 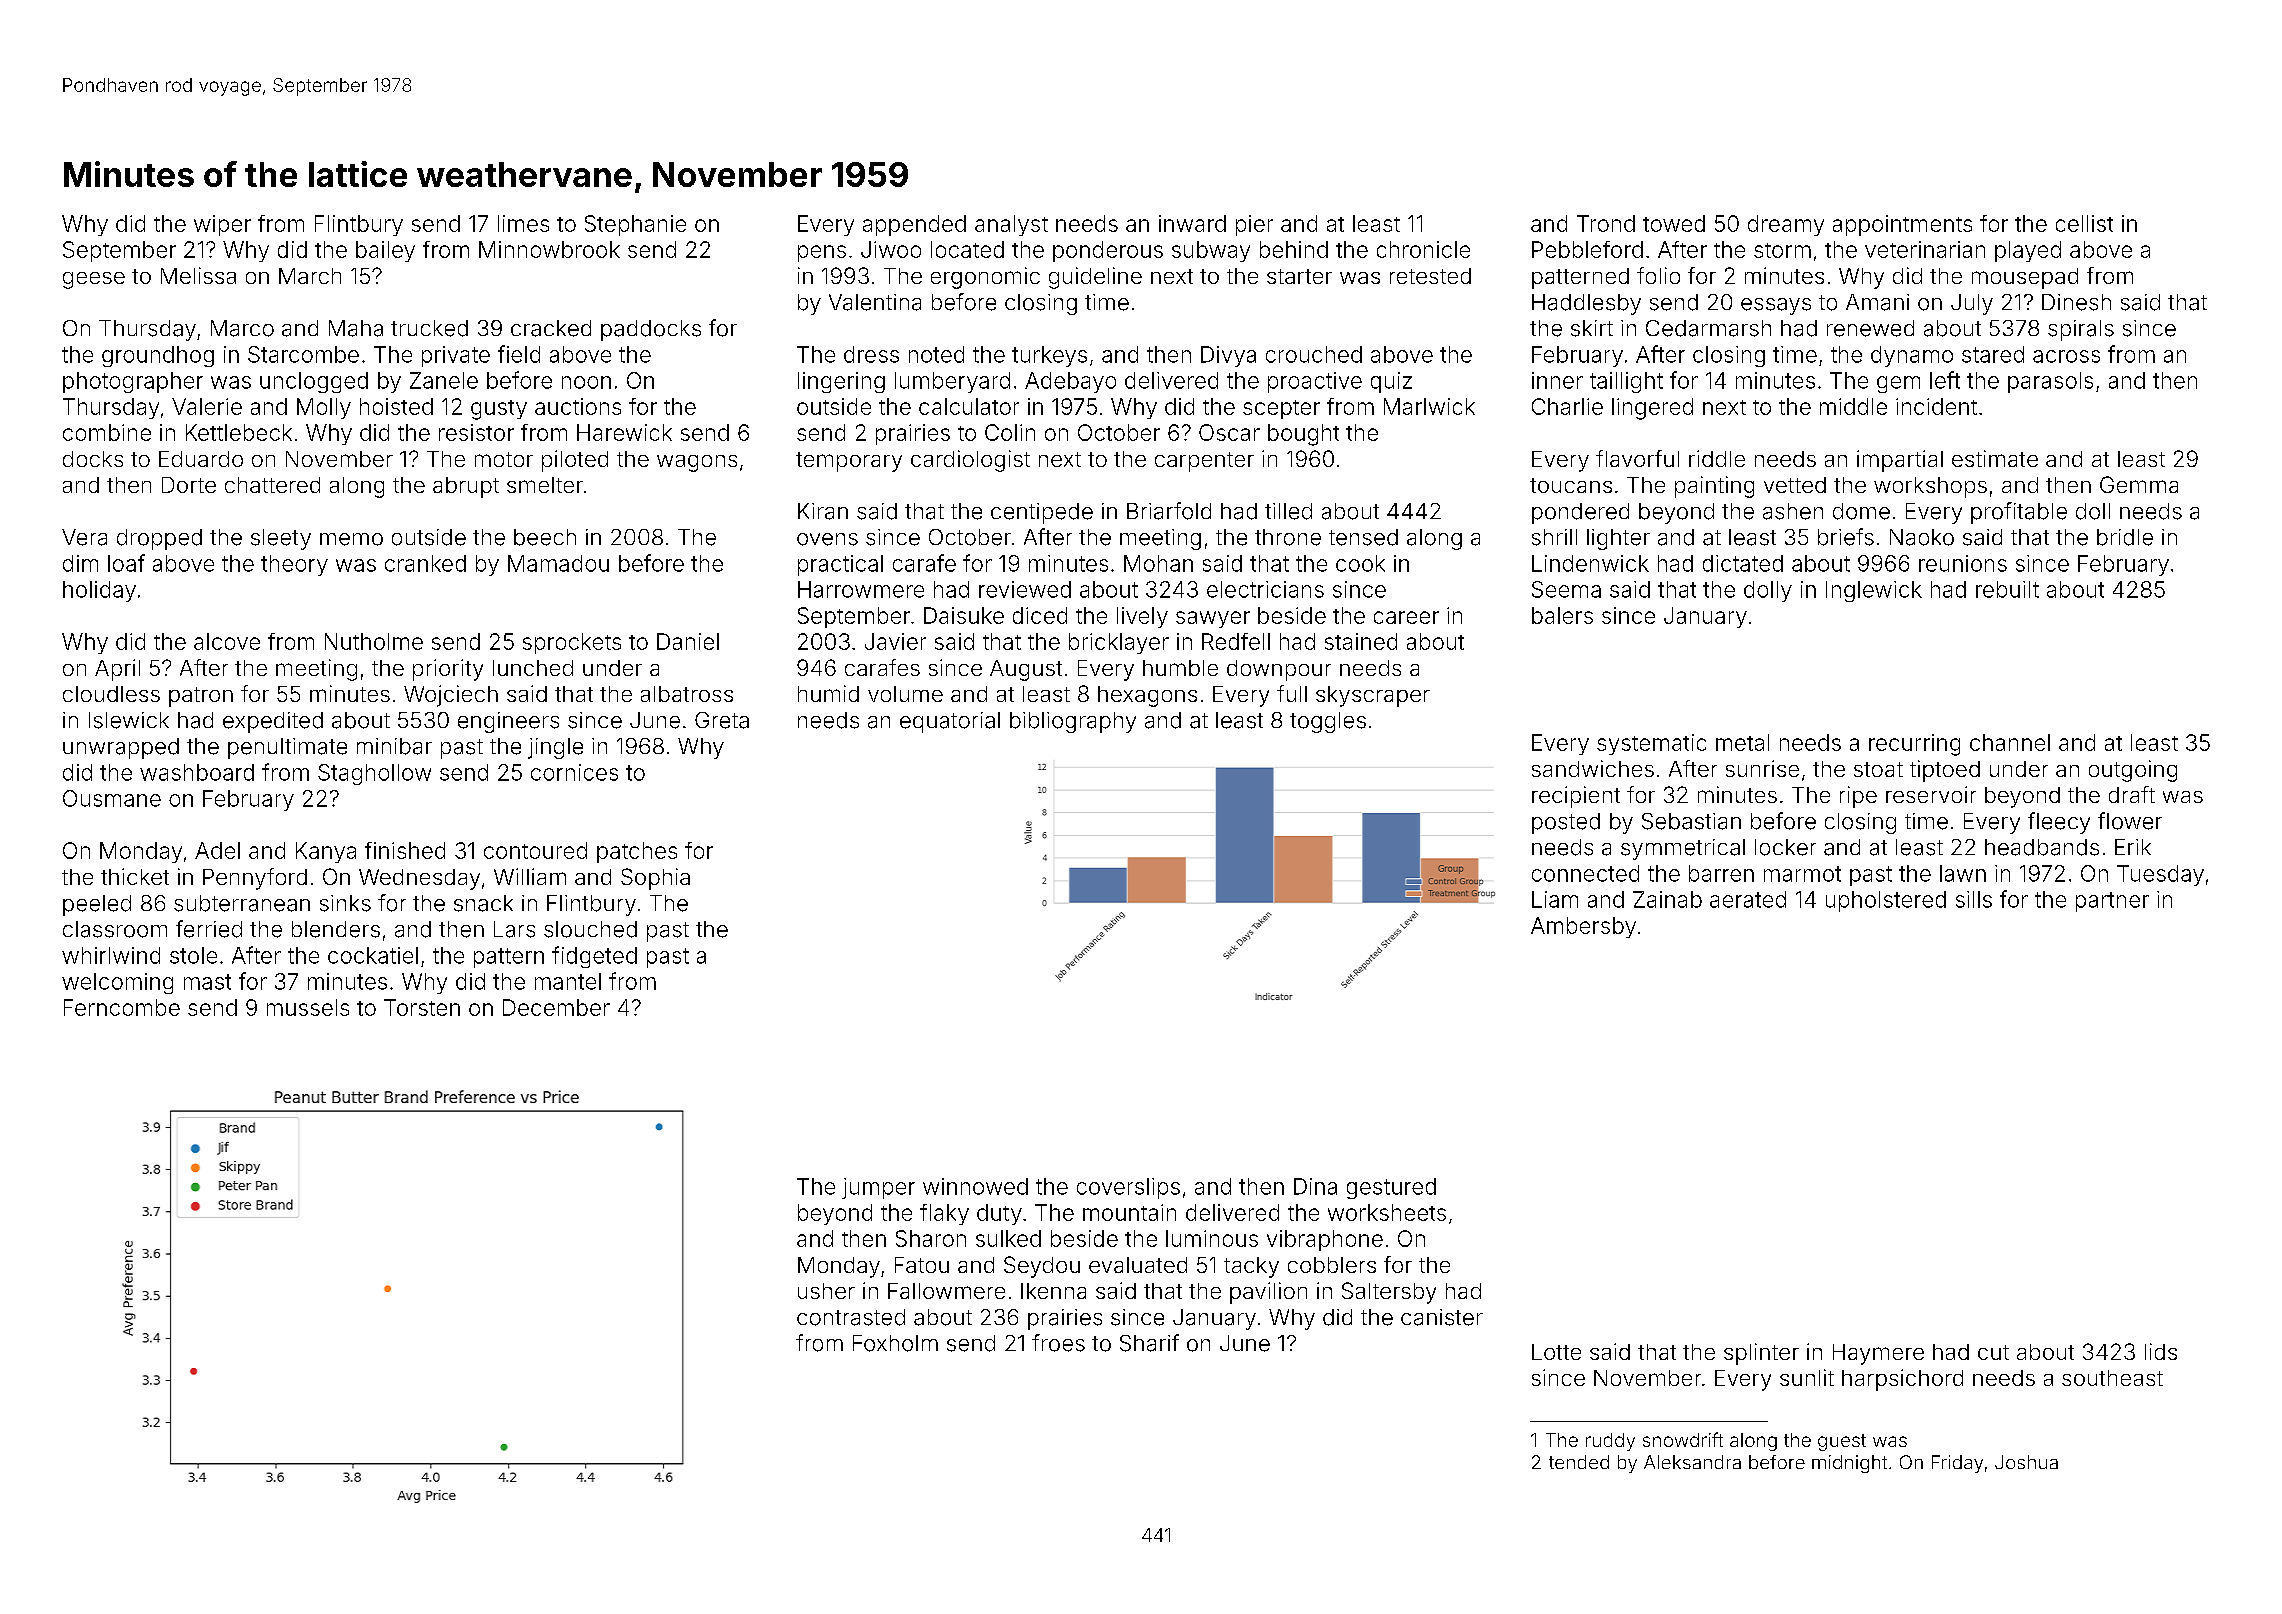 What do you see at coordinates (94, 280) in the screenshot?
I see `geese` at bounding box center [94, 280].
